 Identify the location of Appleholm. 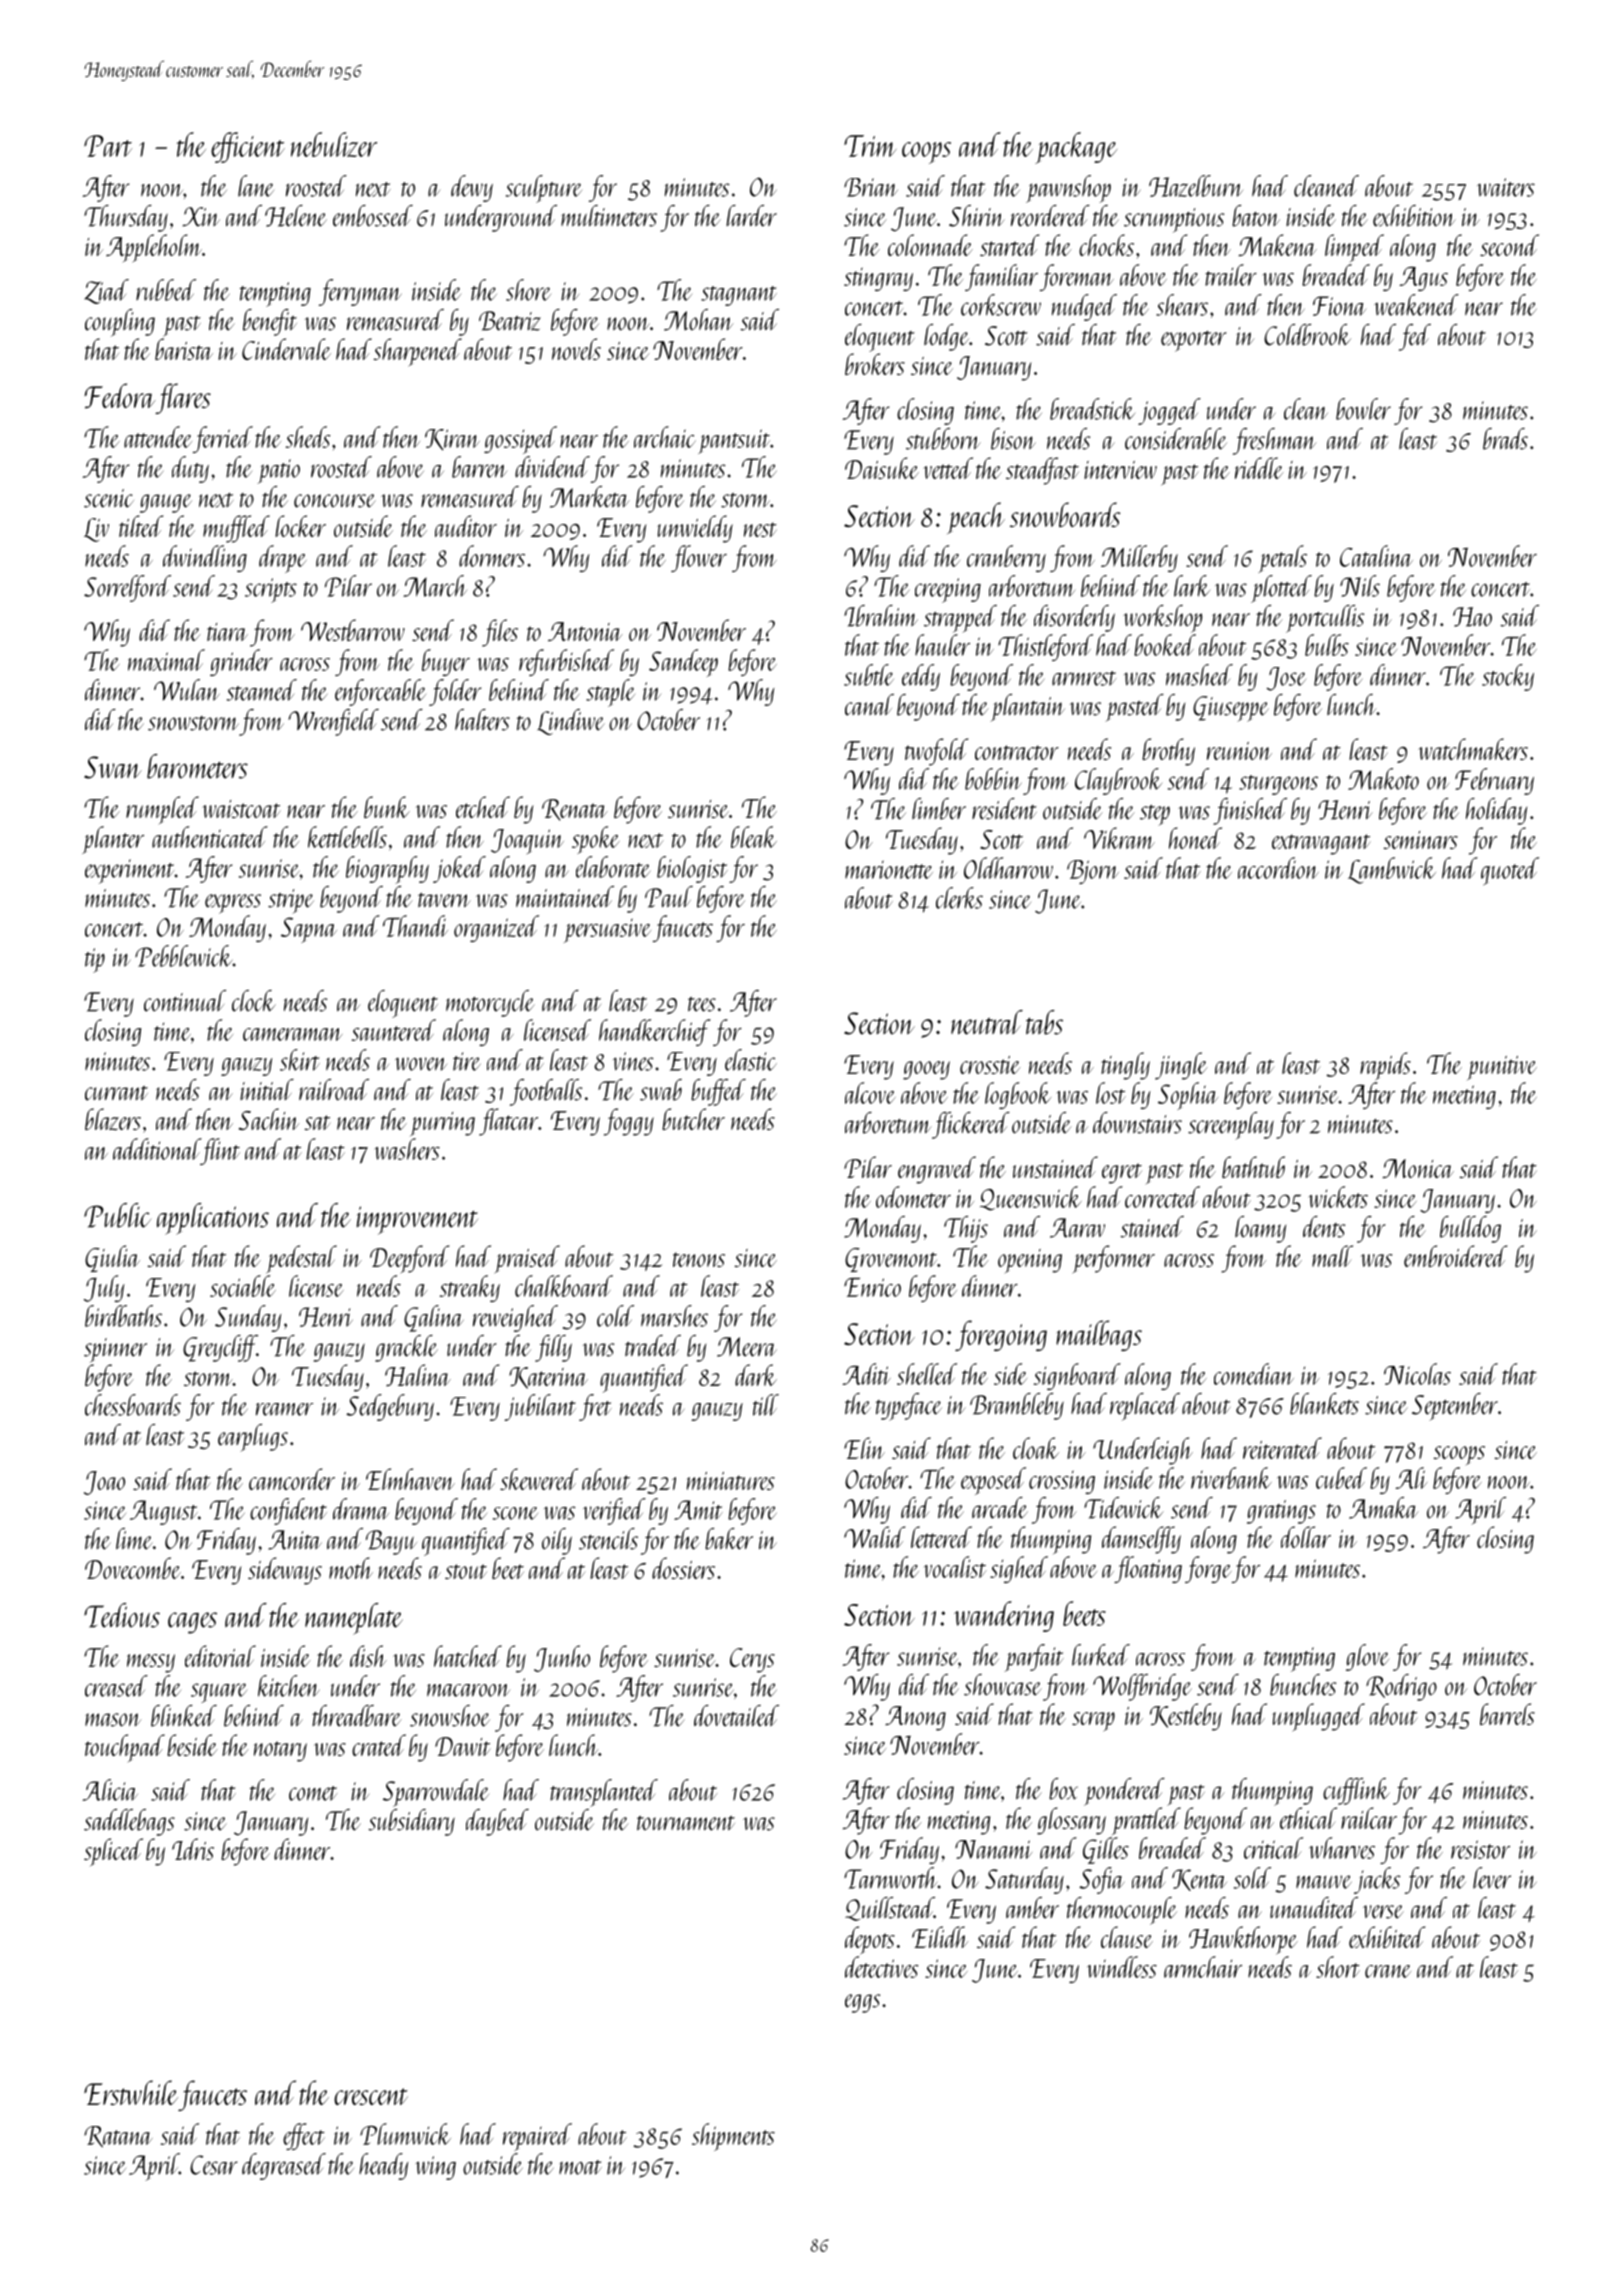
(154, 248).
